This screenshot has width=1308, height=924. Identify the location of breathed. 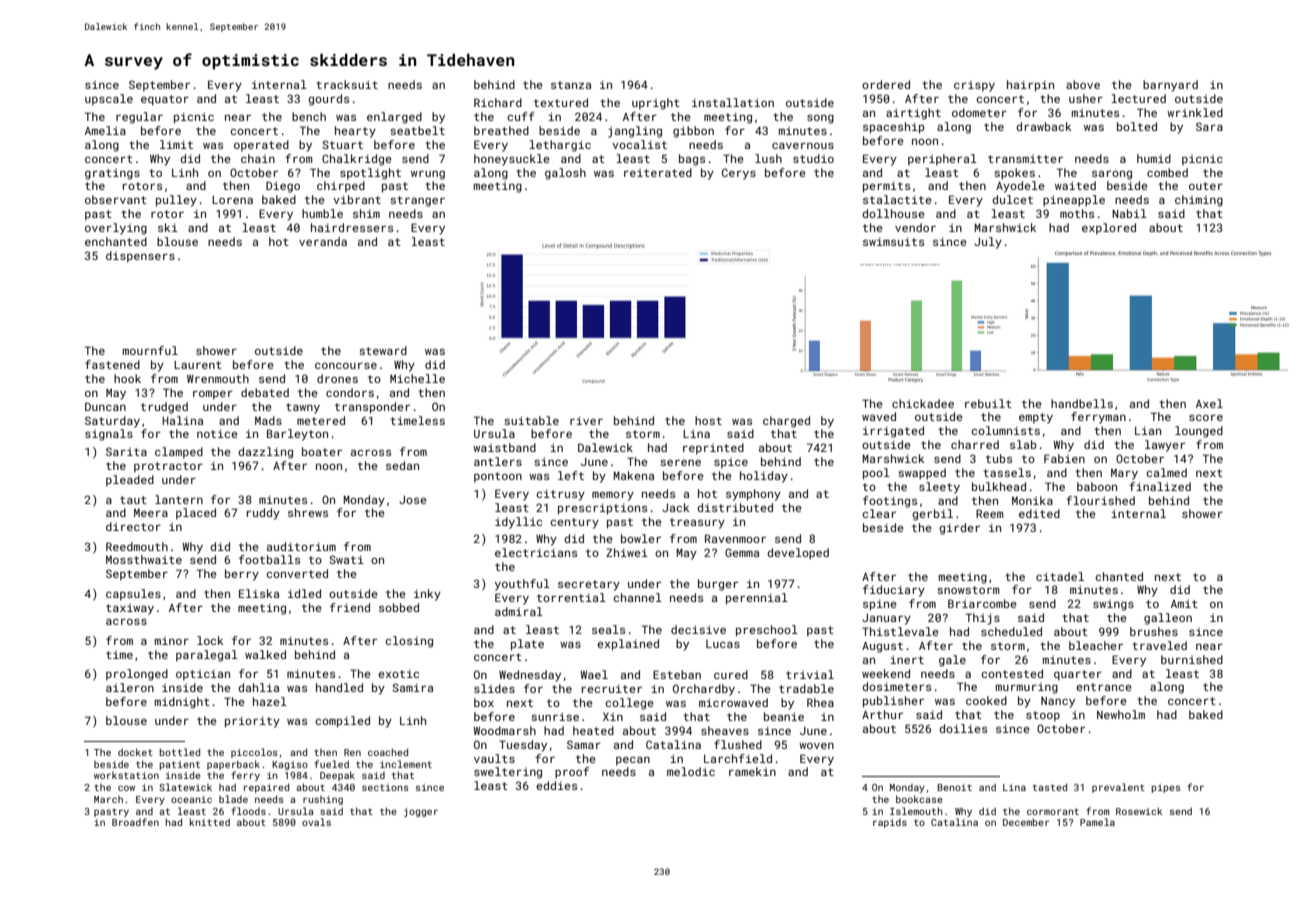
(501, 130).
